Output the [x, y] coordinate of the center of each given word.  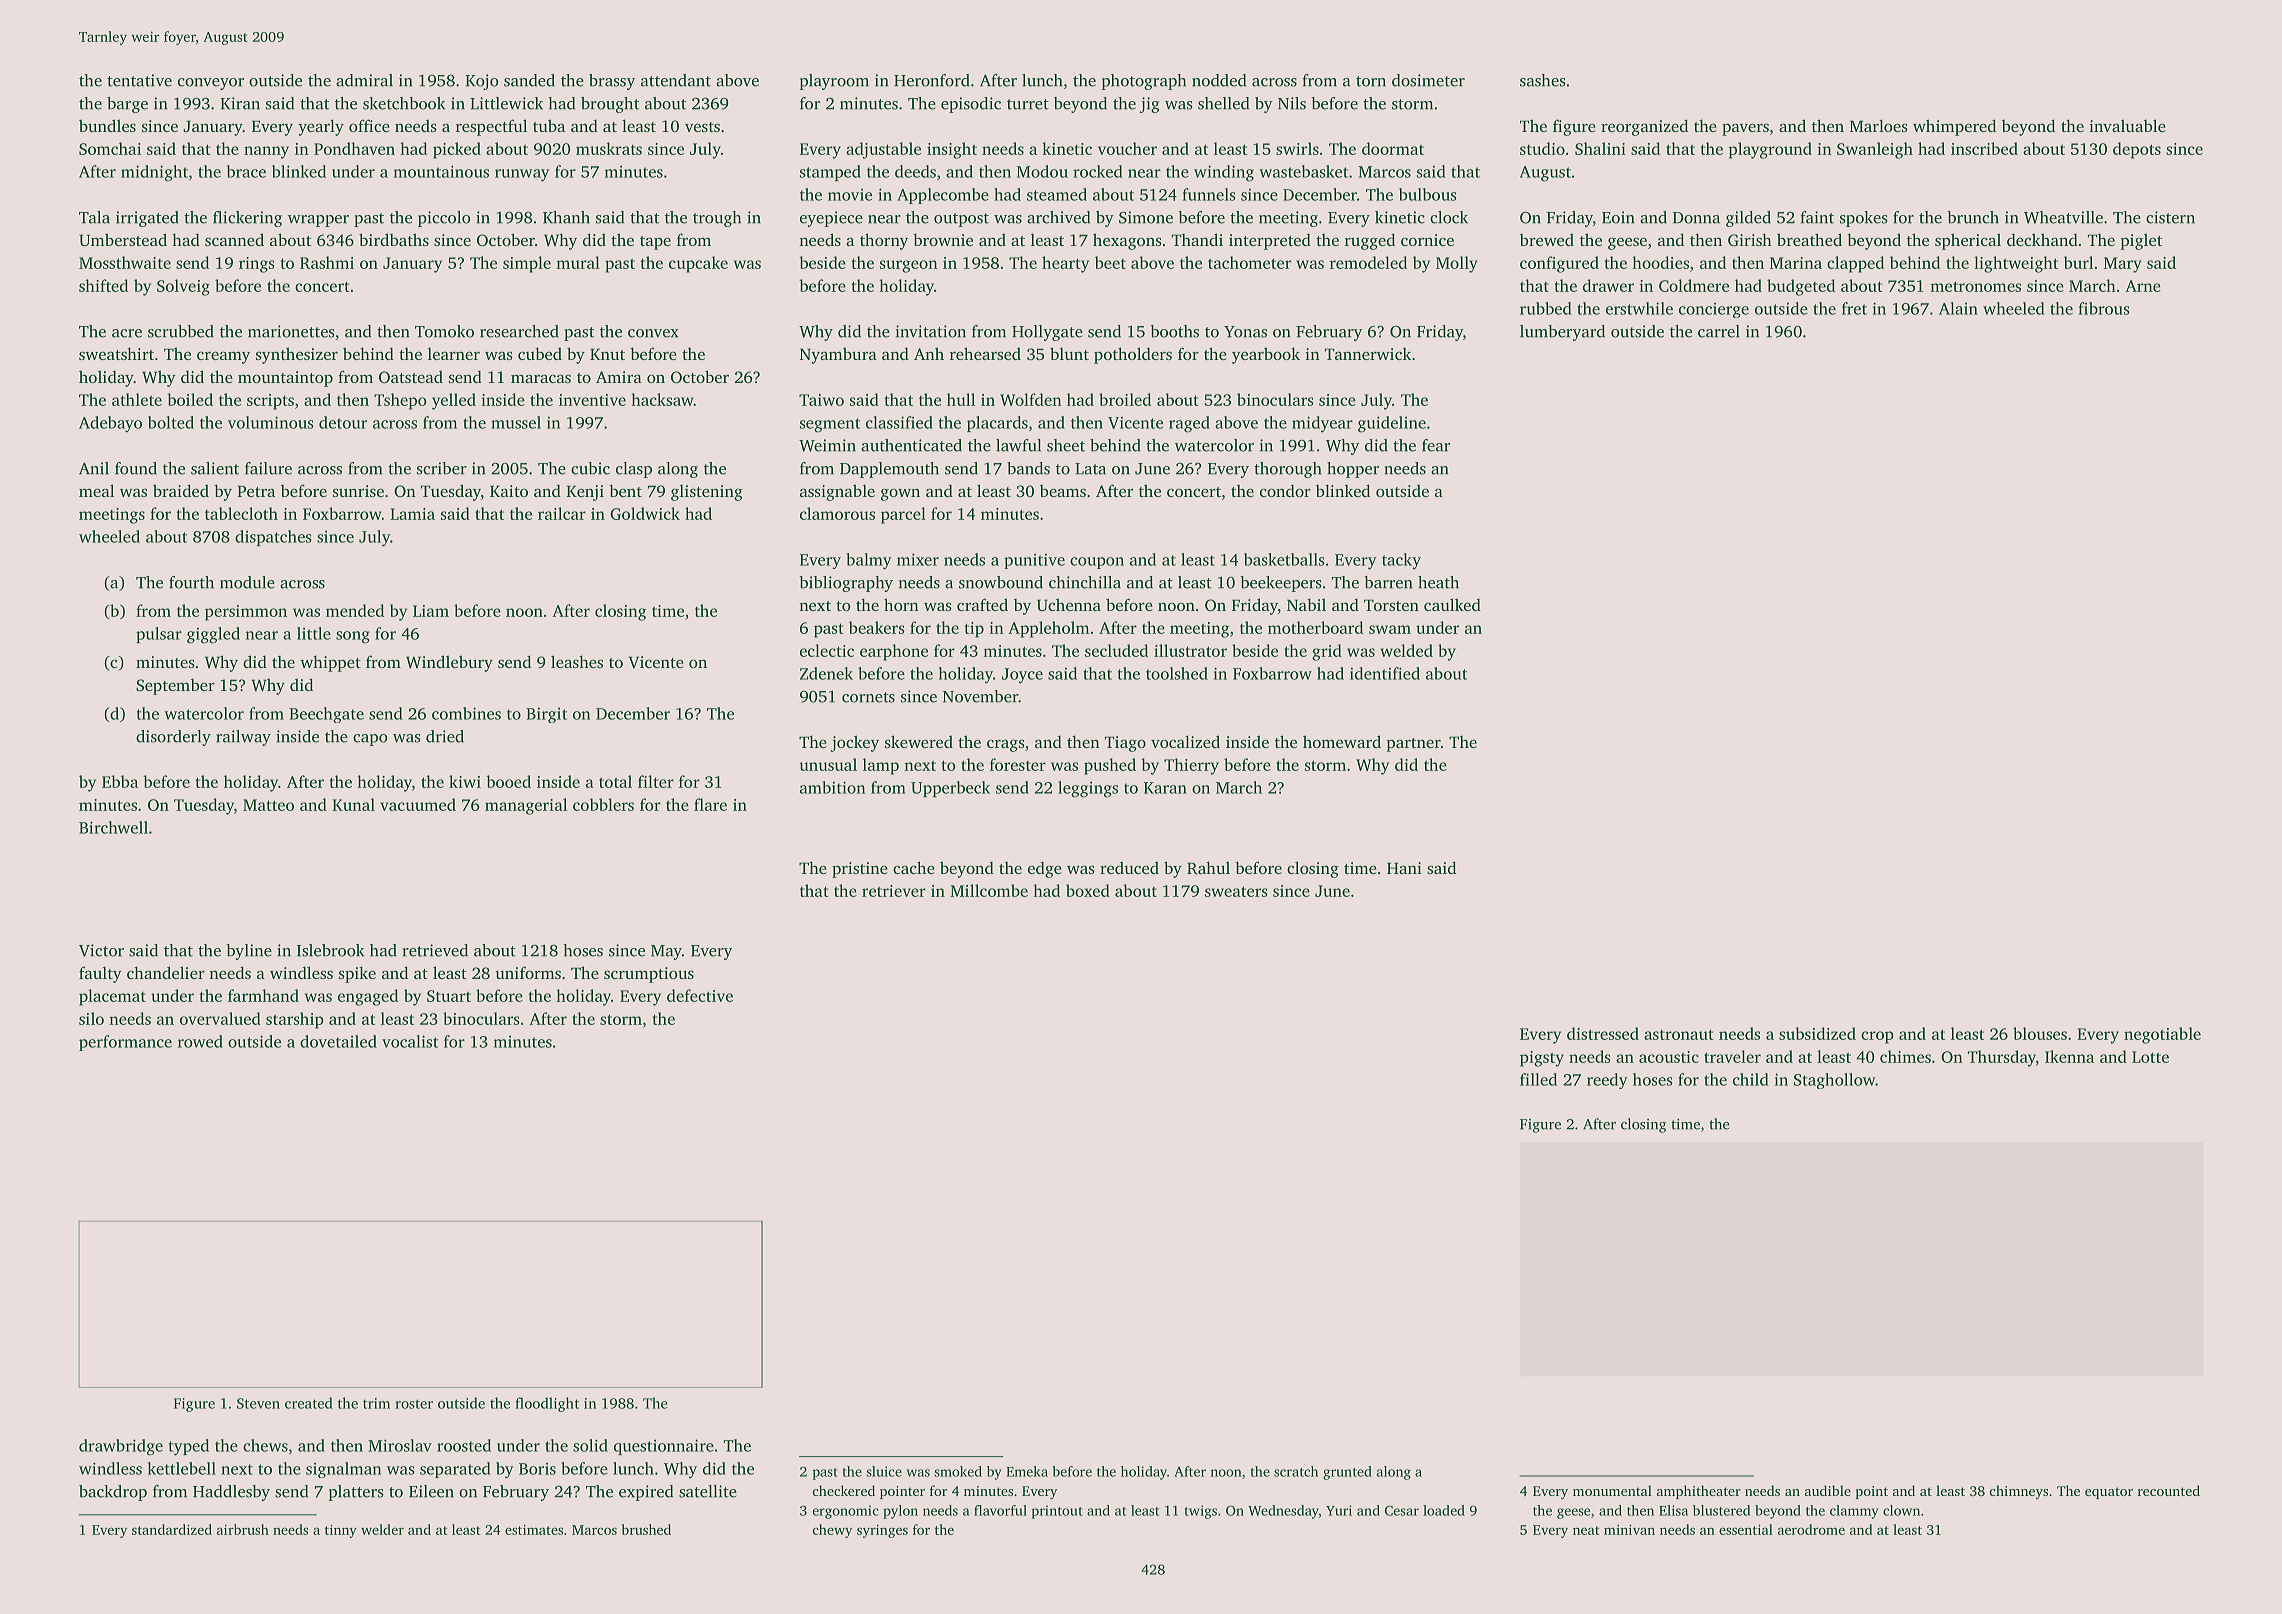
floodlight [547, 1404]
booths [1174, 331]
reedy [1607, 1081]
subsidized [1817, 1033]
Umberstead [123, 239]
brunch [1973, 217]
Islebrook [330, 950]
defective [700, 995]
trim [376, 1403]
